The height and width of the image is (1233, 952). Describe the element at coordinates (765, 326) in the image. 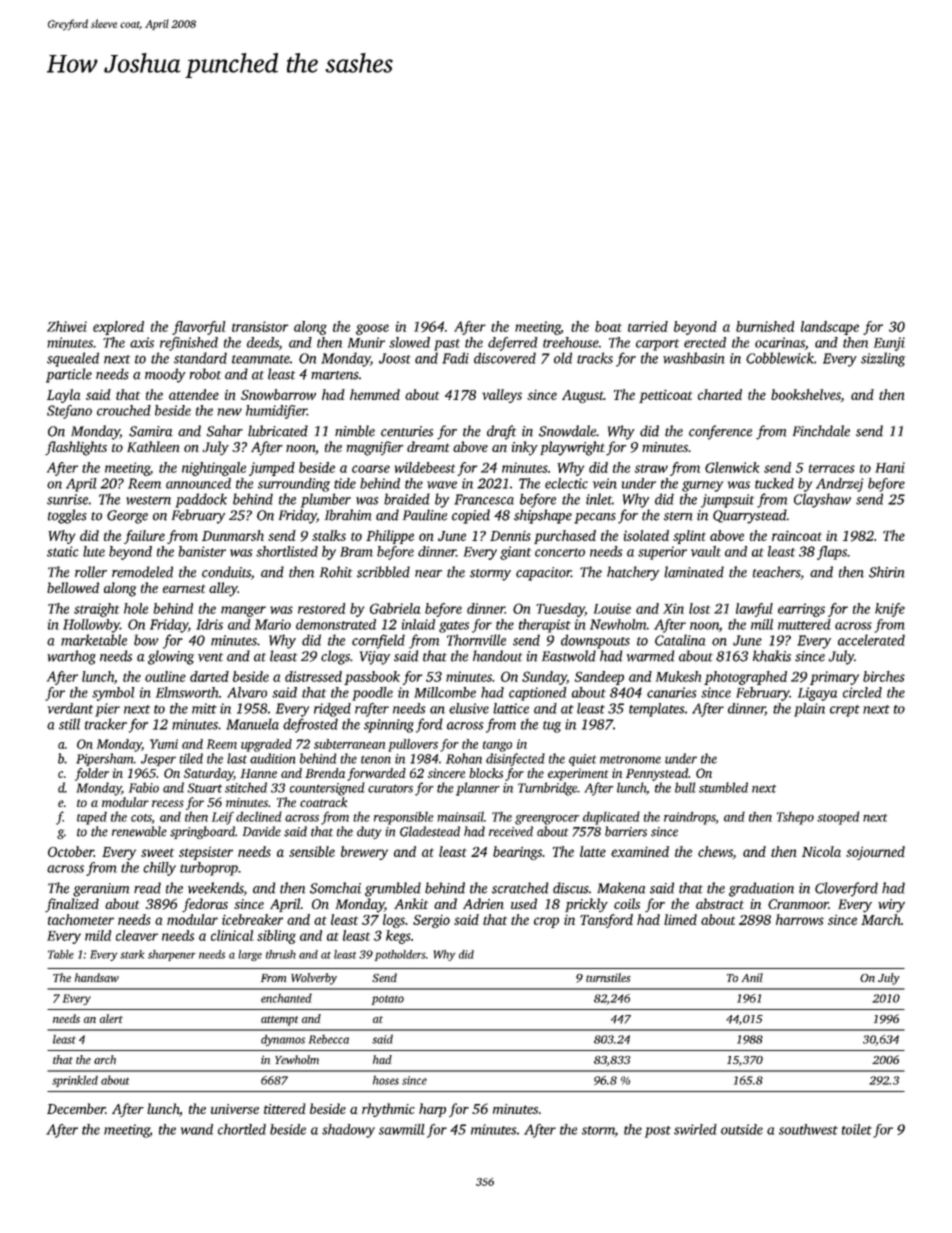

I see `burnished` at that location.
